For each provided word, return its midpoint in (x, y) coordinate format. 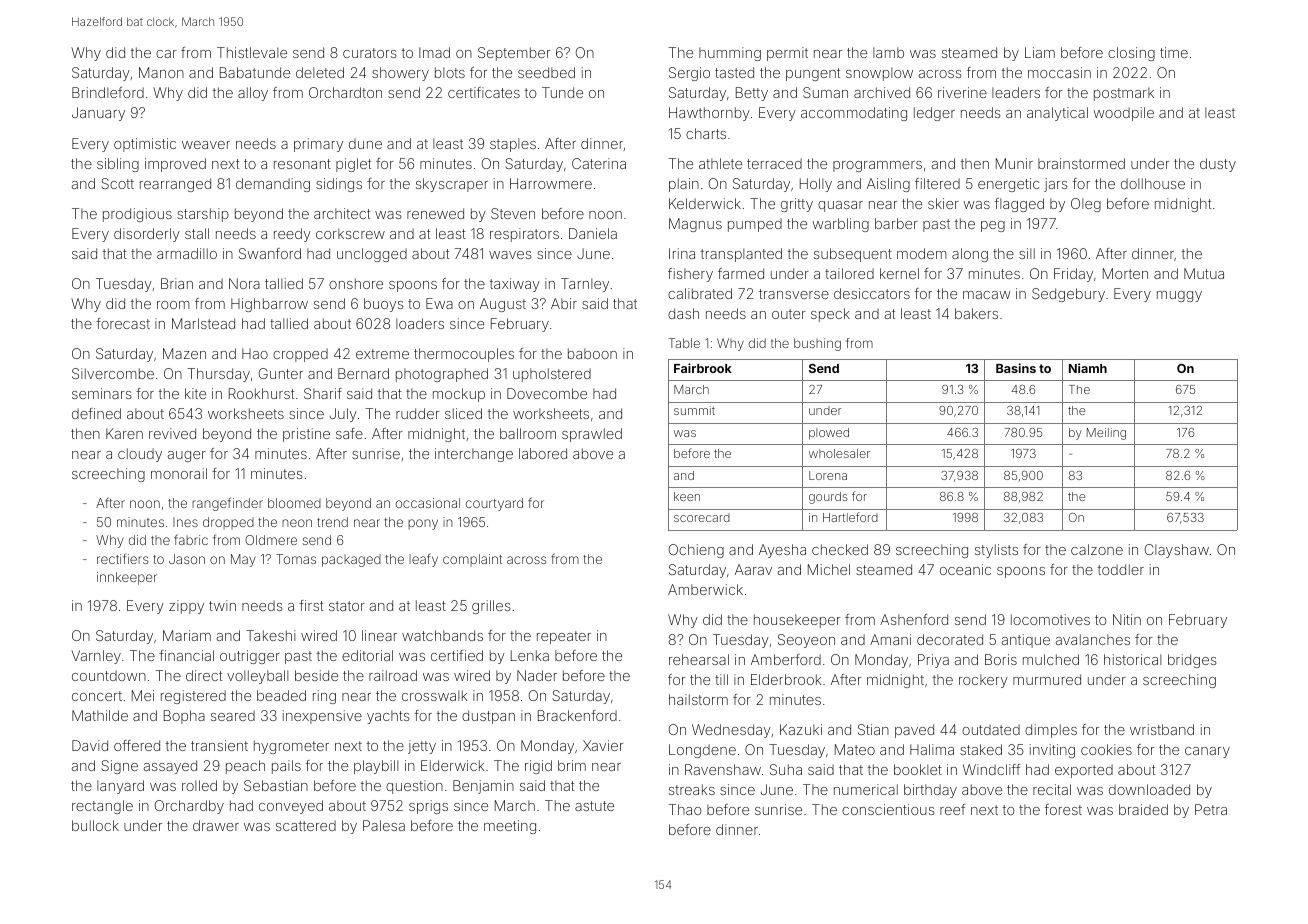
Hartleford (850, 517)
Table (684, 343)
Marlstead (203, 323)
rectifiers (122, 558)
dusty (1218, 165)
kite (195, 393)
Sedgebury (1068, 295)
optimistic (145, 145)
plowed (829, 434)
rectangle (102, 807)
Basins (1016, 368)
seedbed (546, 72)
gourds (828, 498)
